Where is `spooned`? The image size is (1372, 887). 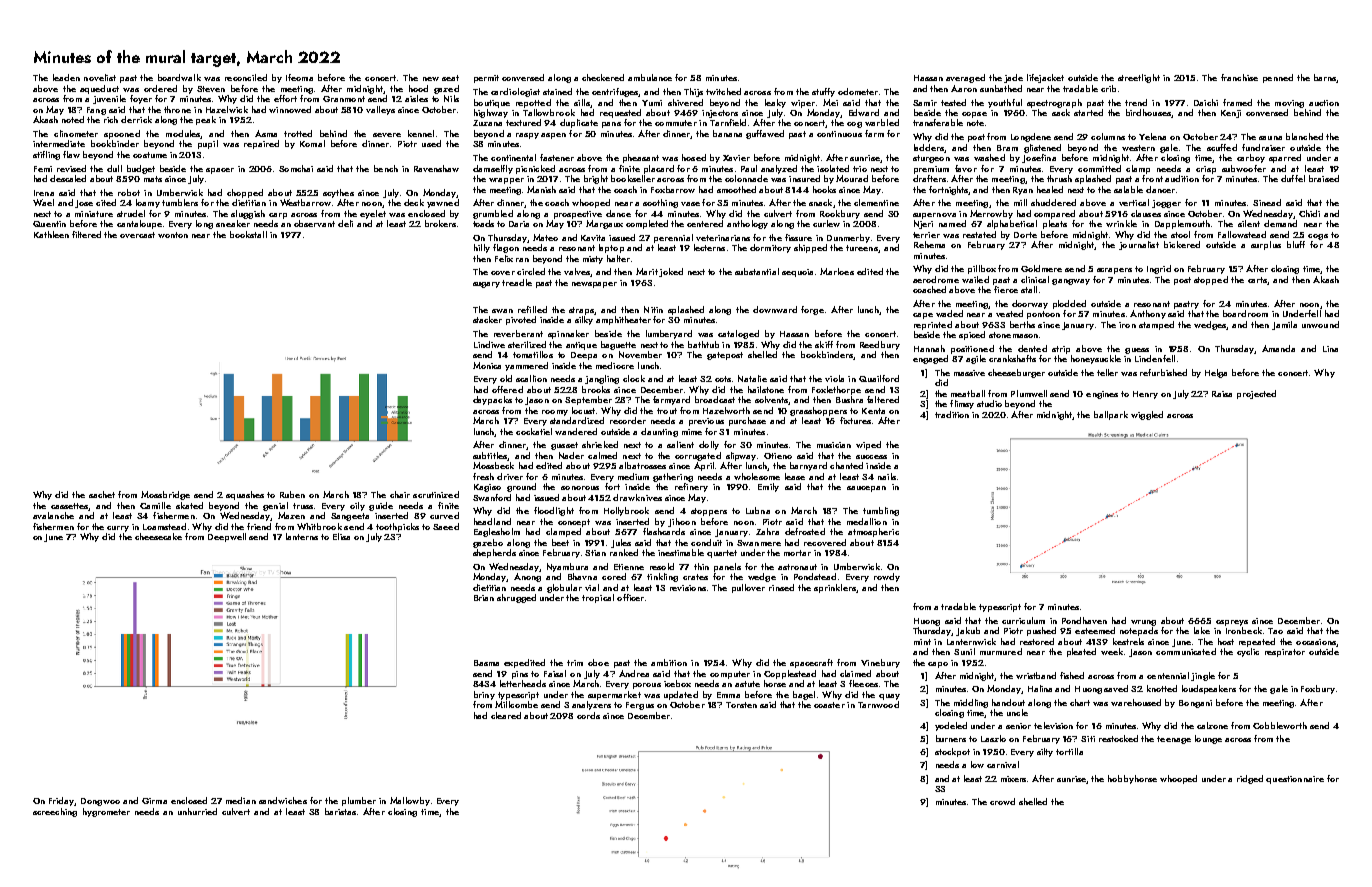
spooned is located at coordinates (122, 134).
